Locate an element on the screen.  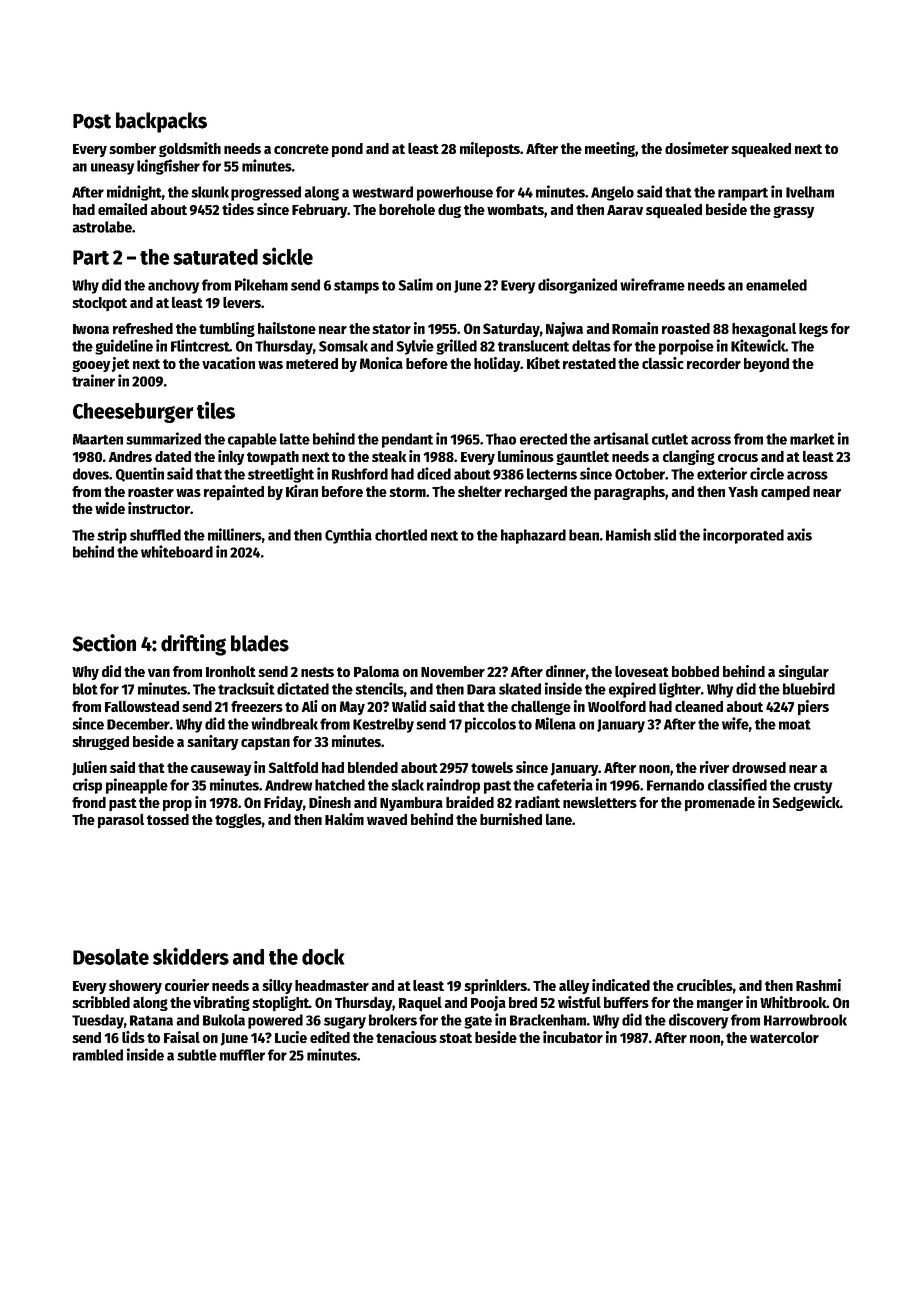
instructor is located at coordinates (159, 508).
